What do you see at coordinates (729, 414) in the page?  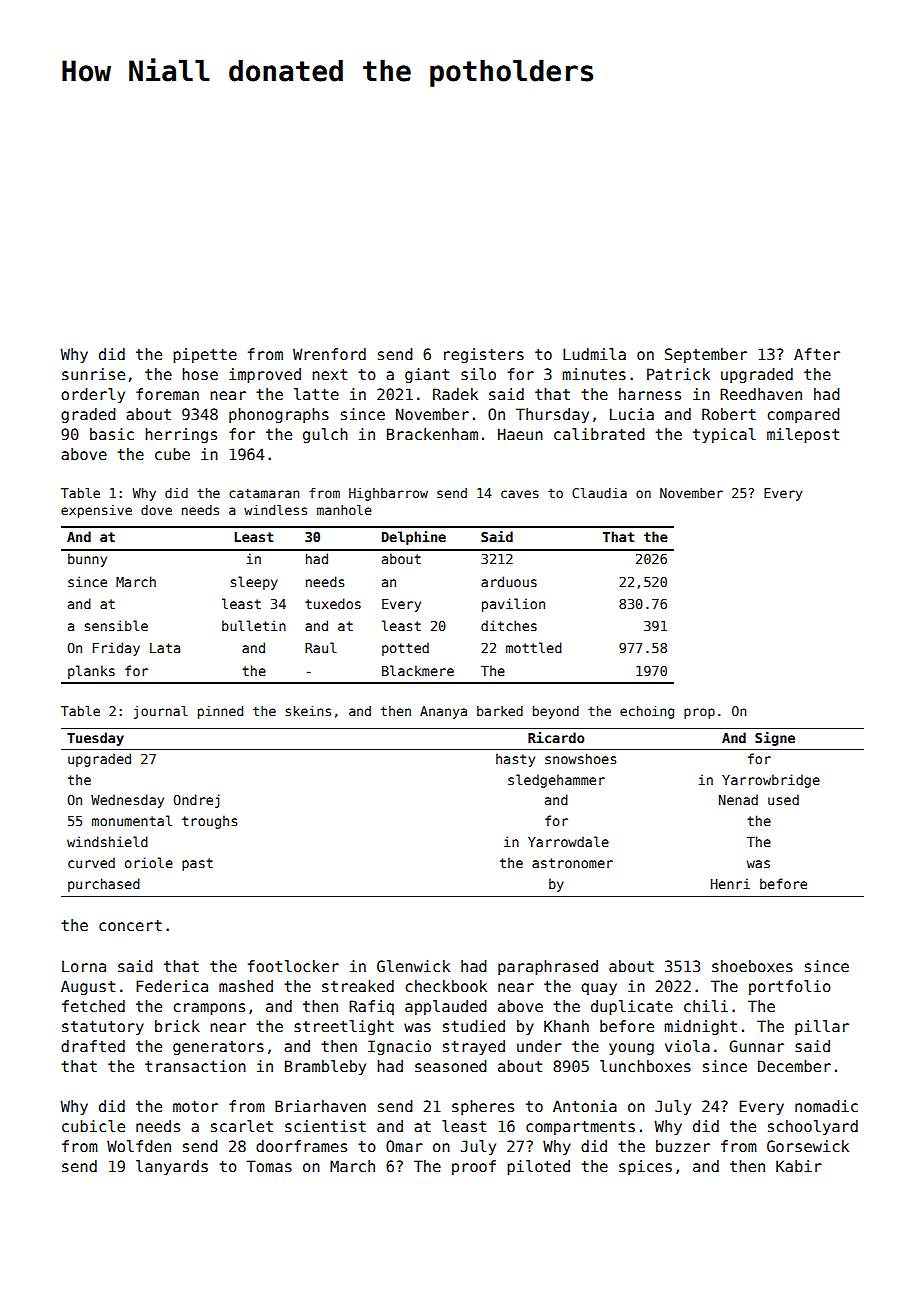 I see `Robert` at bounding box center [729, 414].
